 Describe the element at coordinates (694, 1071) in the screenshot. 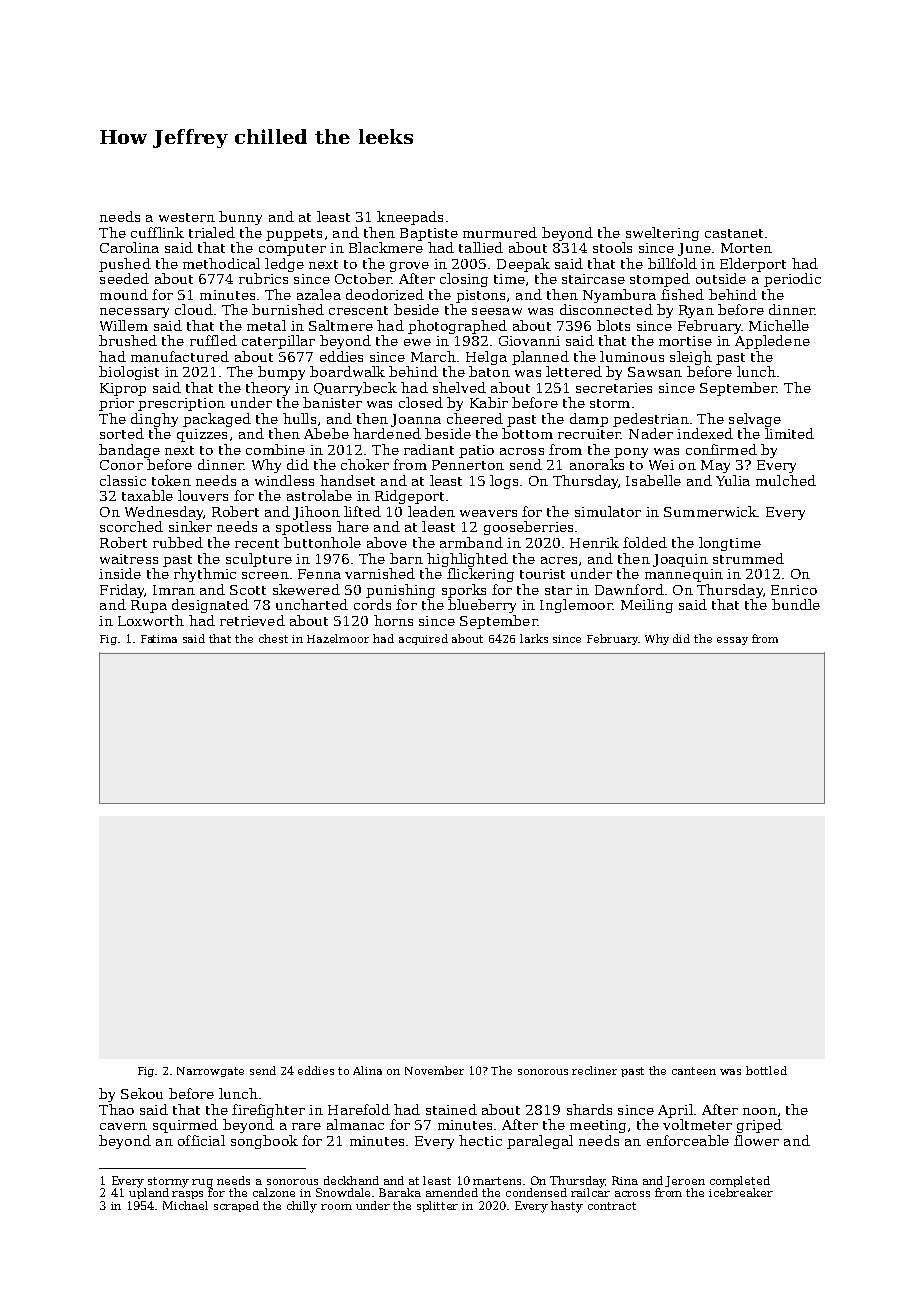

I see `canteen` at that location.
